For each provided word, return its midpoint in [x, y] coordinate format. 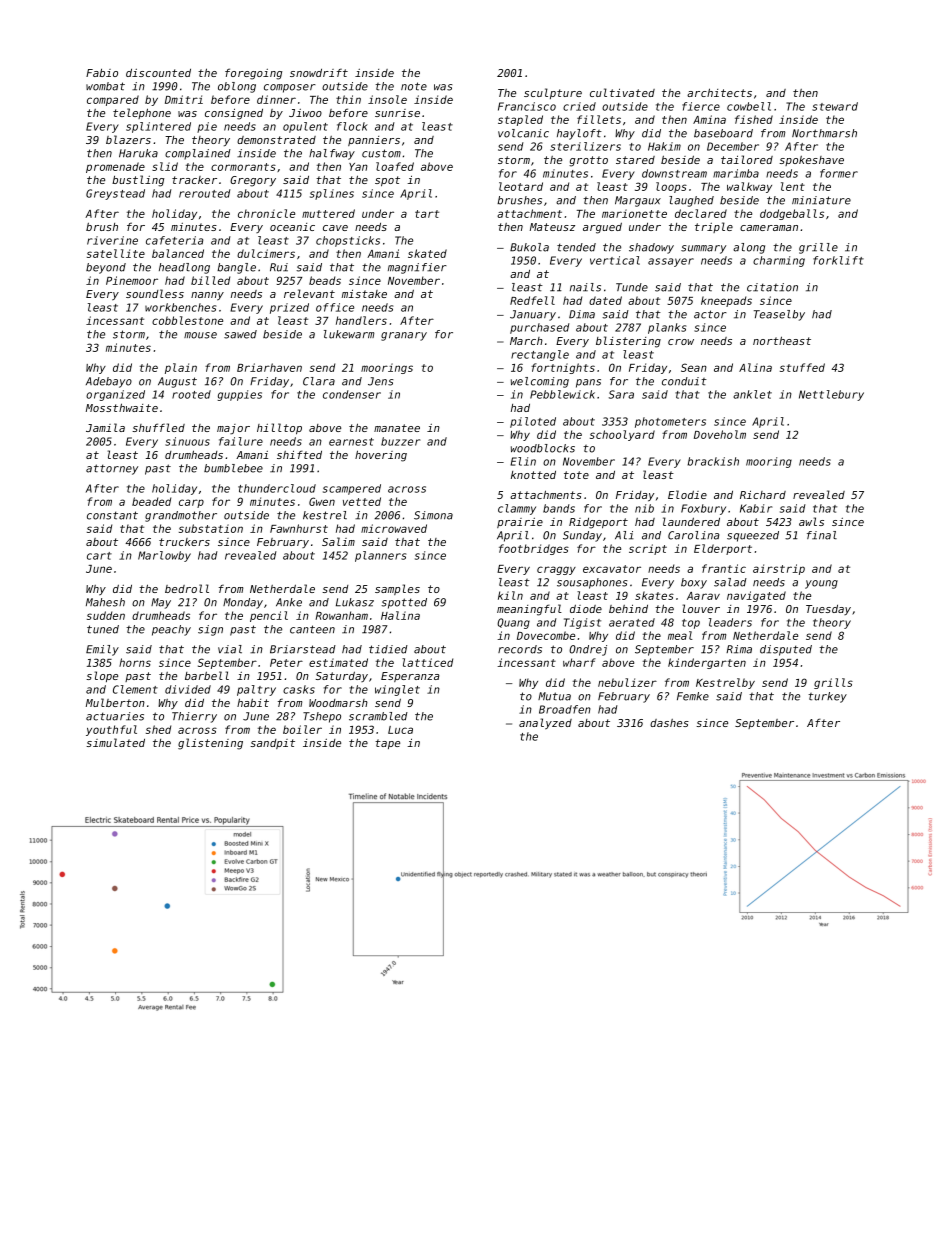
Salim [338, 541]
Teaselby [779, 315]
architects [719, 92]
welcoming [540, 382]
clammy [517, 509]
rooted [191, 394]
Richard [763, 494]
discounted [158, 73]
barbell [207, 675]
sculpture [553, 93]
